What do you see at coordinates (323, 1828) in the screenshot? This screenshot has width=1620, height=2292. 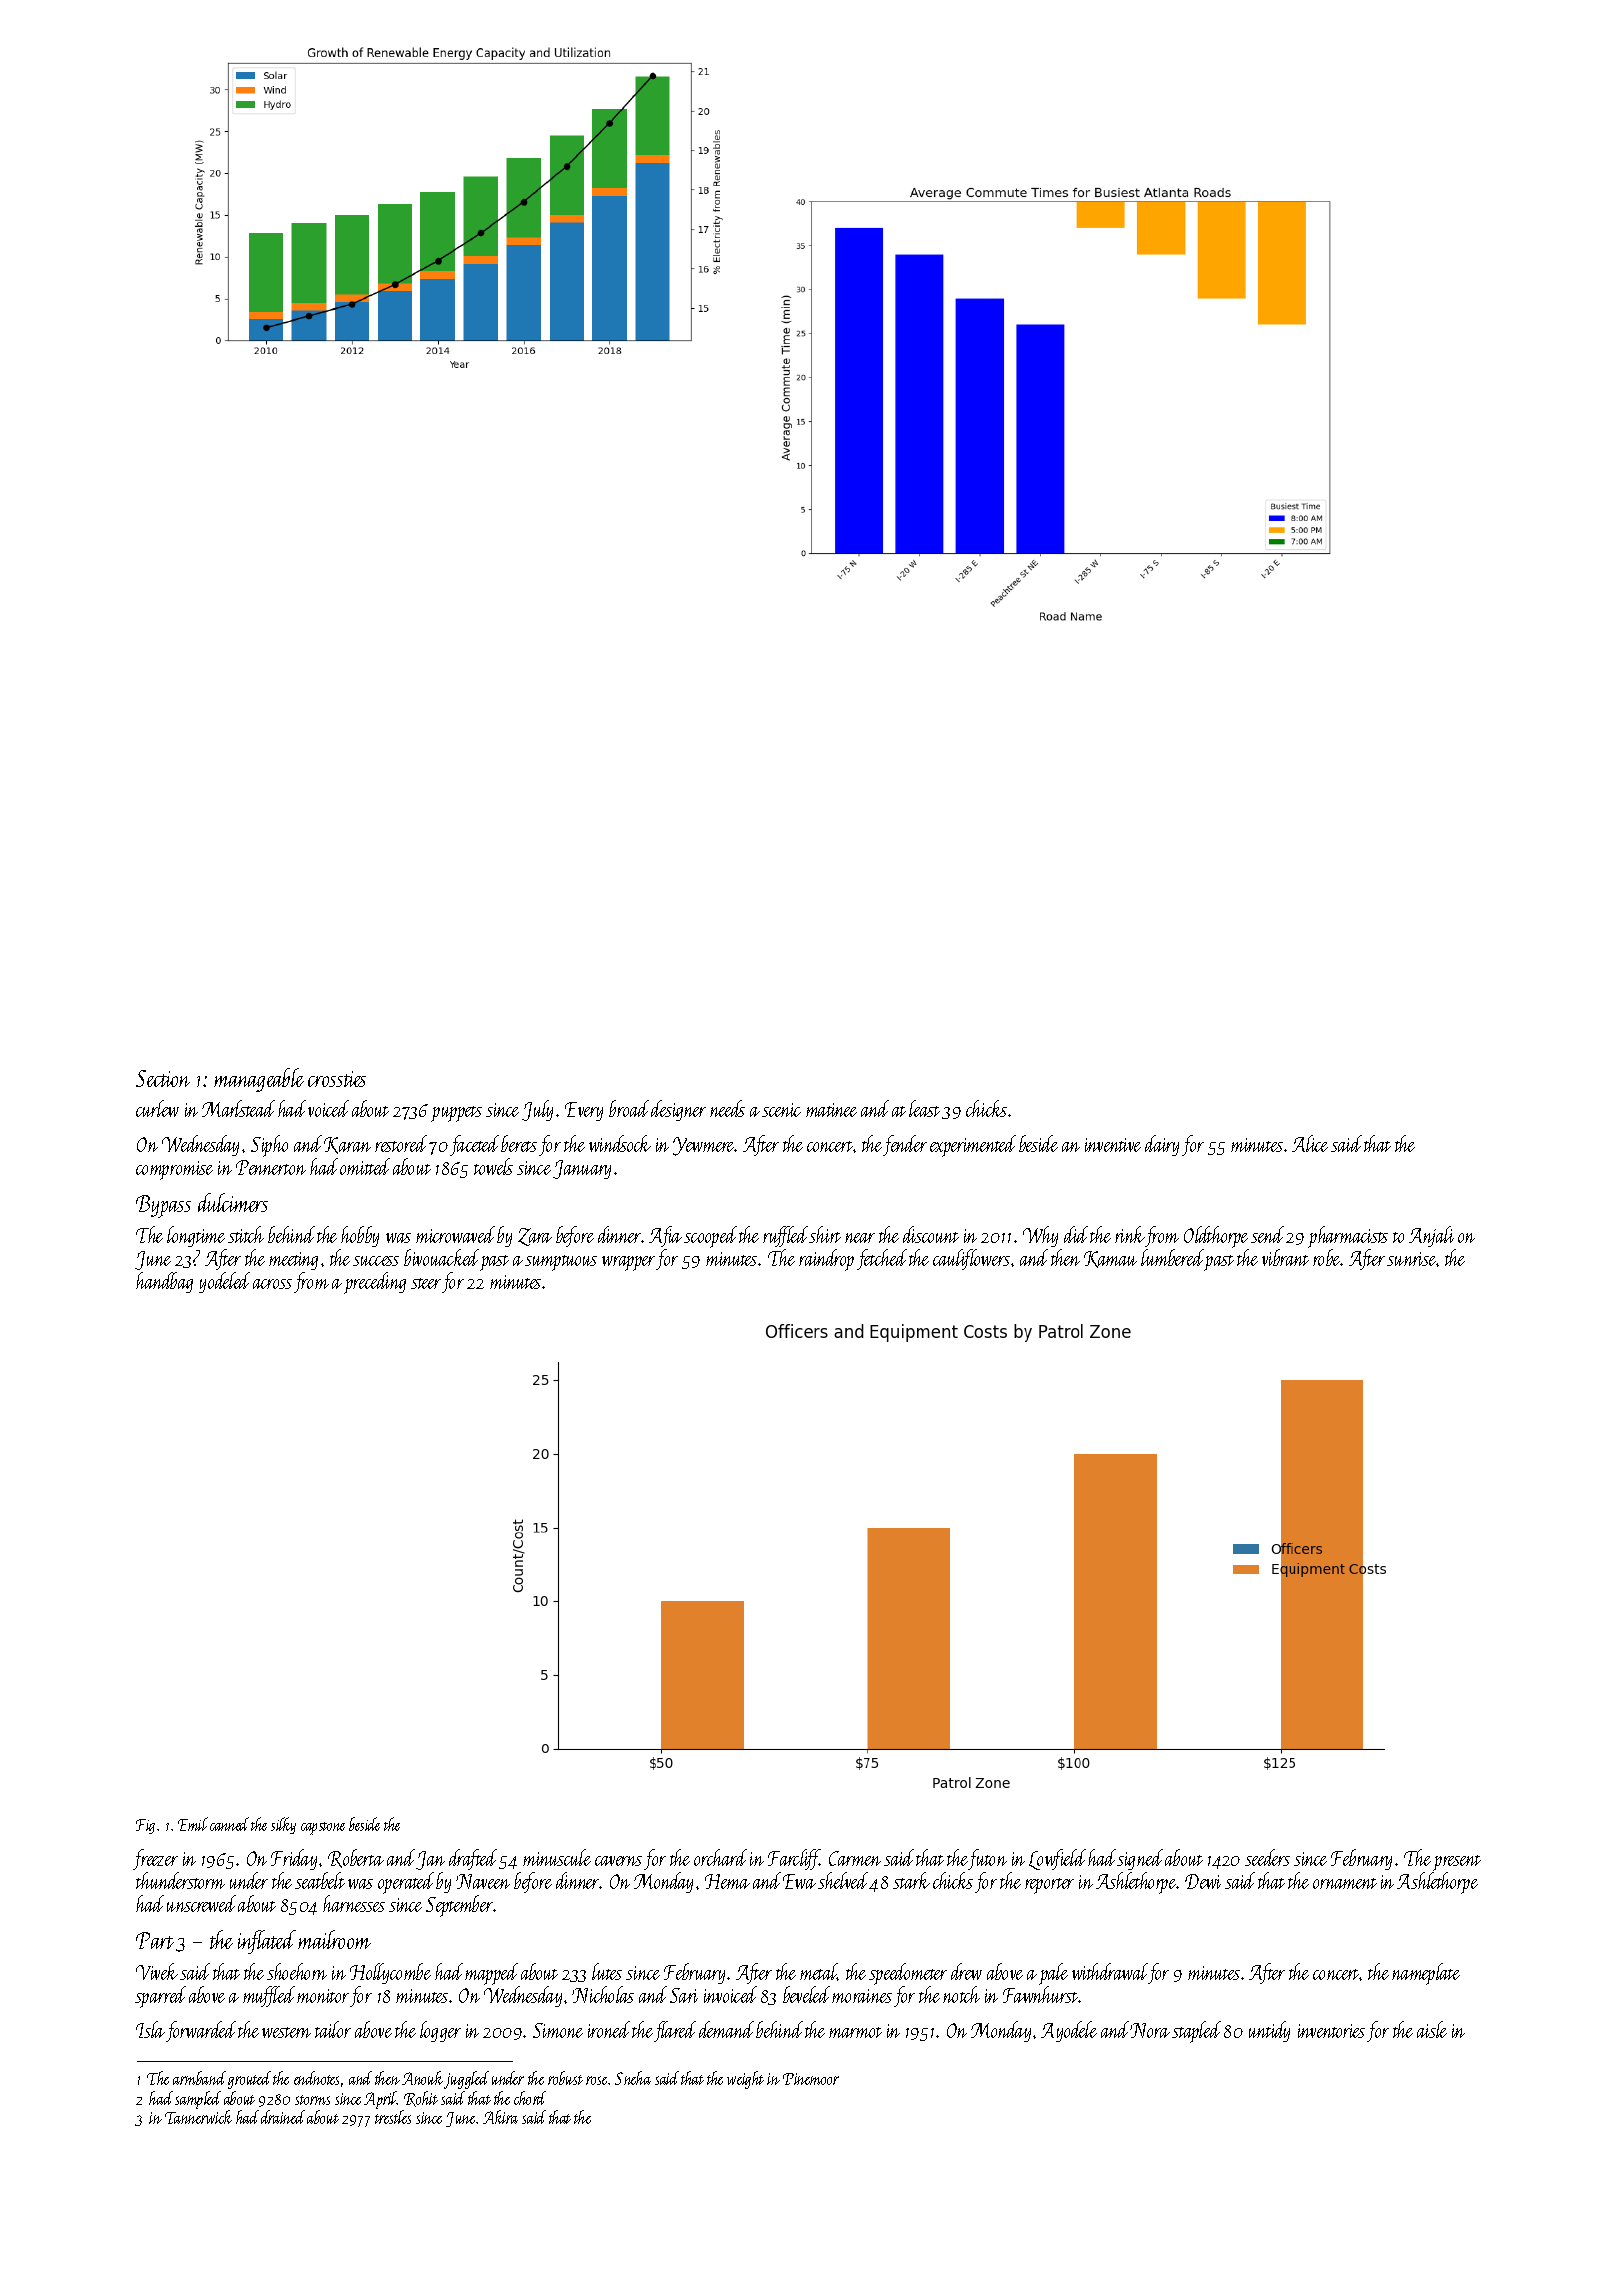 I see `capstone` at bounding box center [323, 1828].
